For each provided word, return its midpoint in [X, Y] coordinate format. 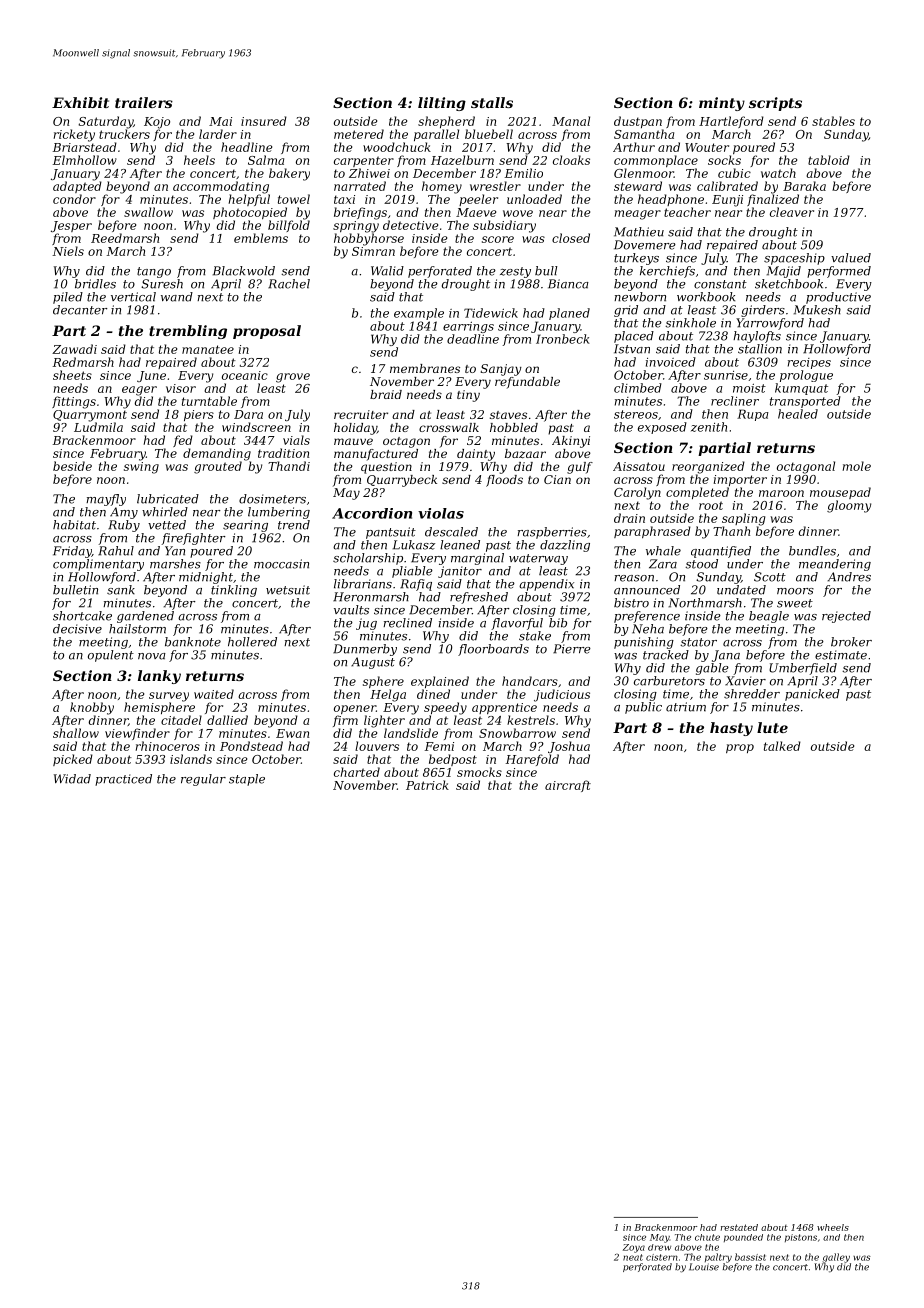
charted [357, 772]
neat [633, 1257]
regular [203, 780]
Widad [72, 779]
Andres [849, 577]
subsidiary [504, 226]
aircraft [568, 786]
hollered [252, 642]
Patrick [427, 785]
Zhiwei [369, 173]
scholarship [368, 559]
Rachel [289, 284]
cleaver [792, 212]
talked [782, 746]
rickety [74, 135]
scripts [775, 104]
